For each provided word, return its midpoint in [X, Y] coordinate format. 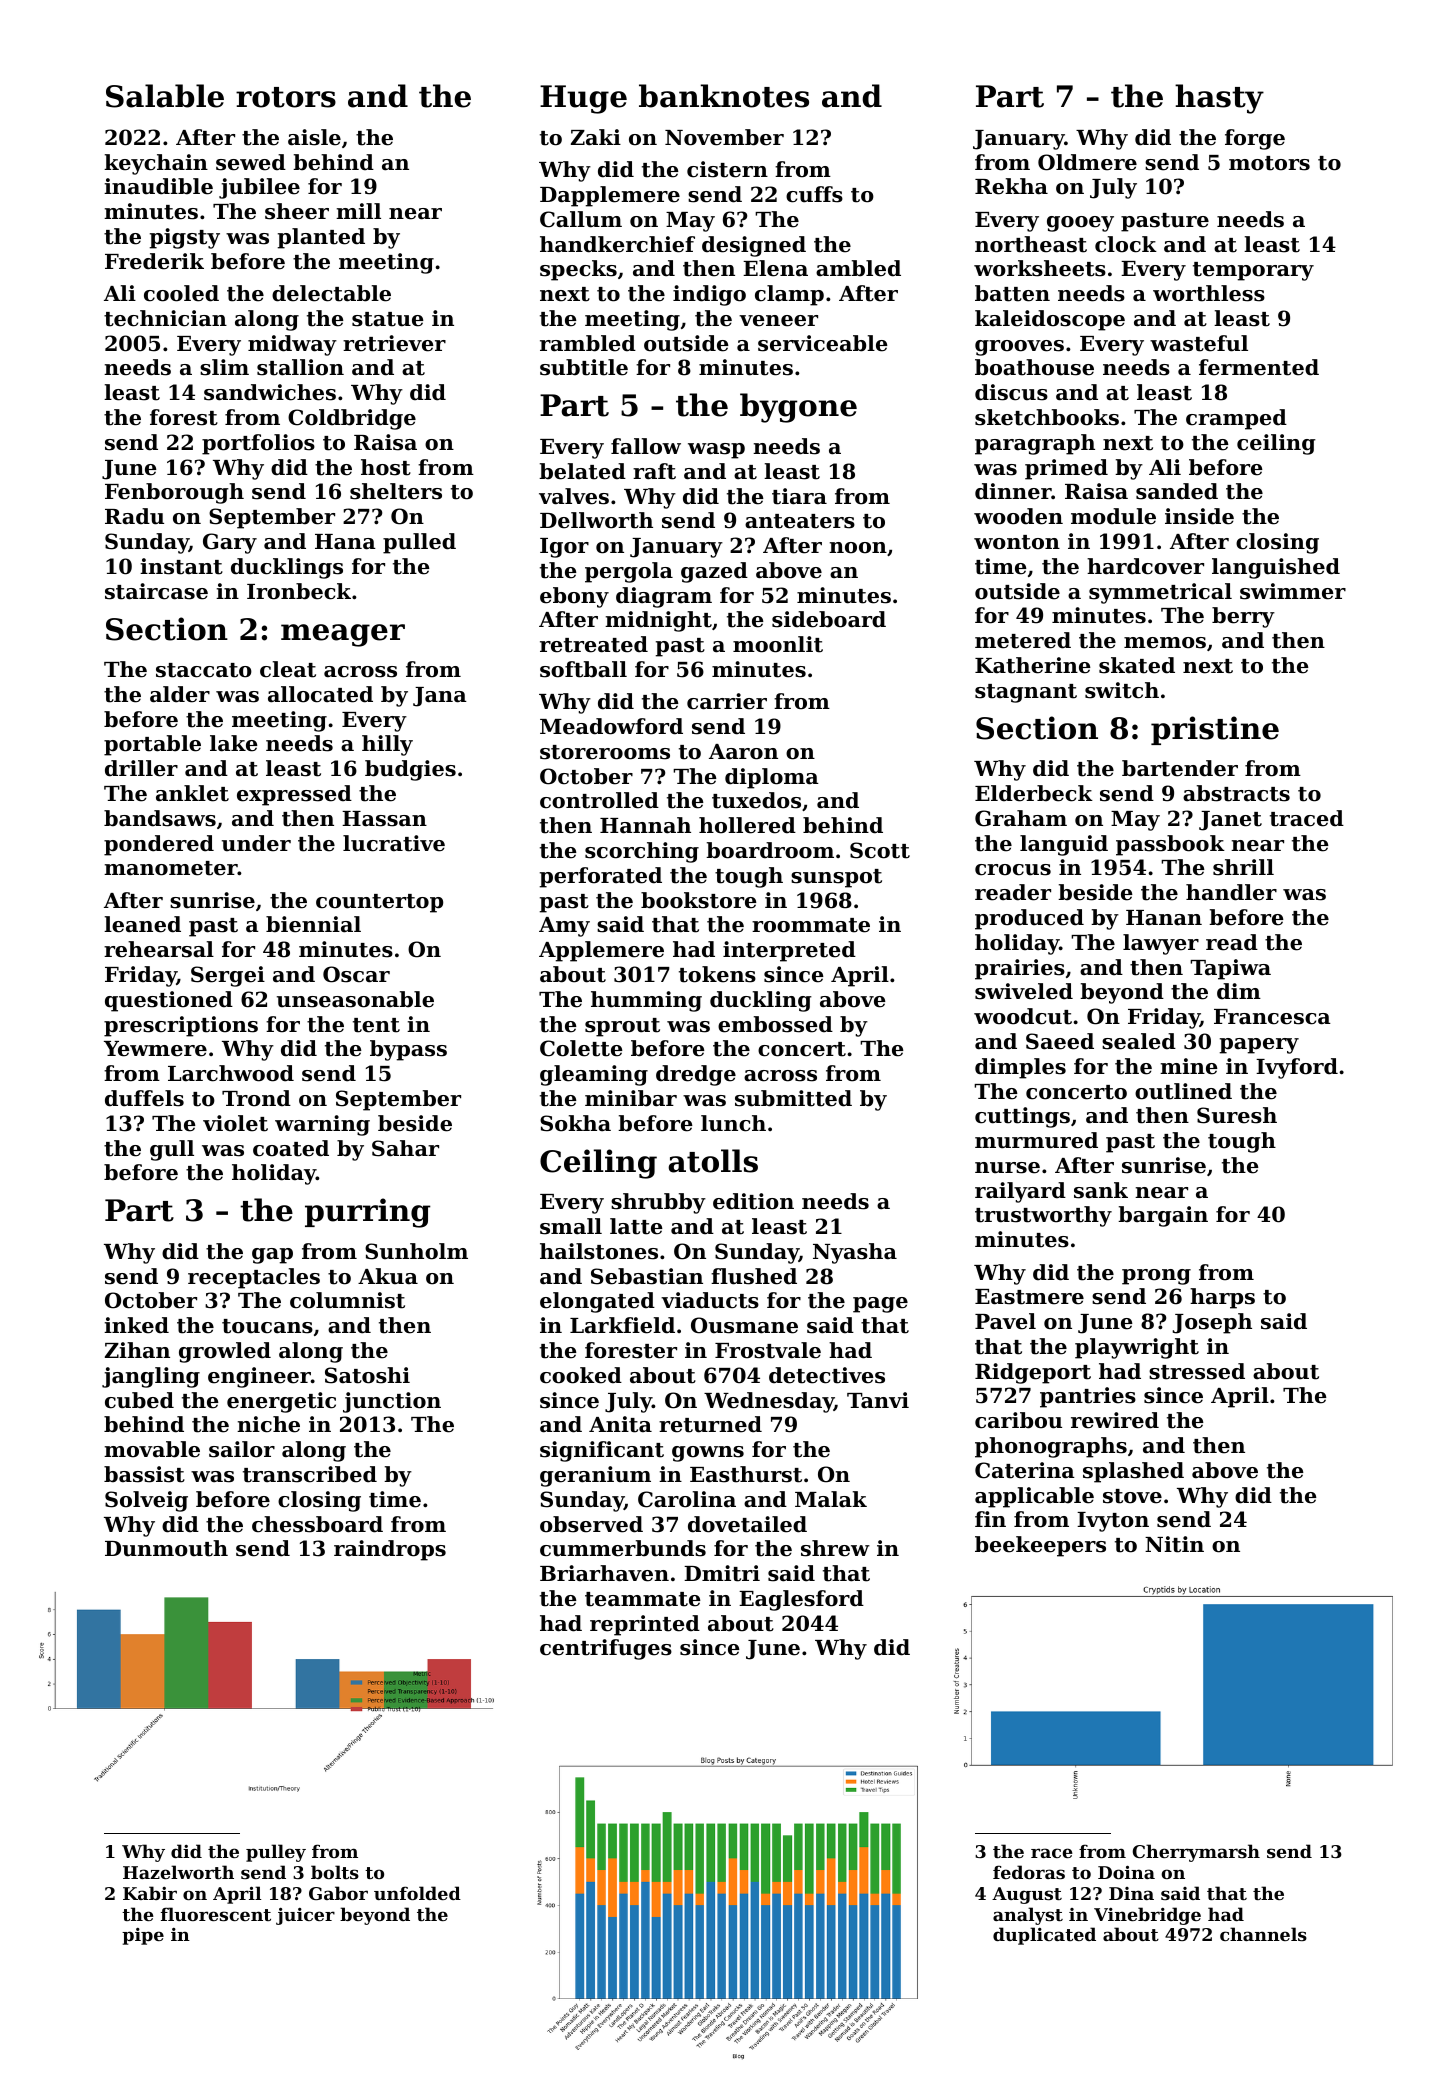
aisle [314, 137]
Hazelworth [178, 1872]
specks [578, 270]
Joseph [1212, 1323]
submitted [793, 1098]
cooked [581, 1375]
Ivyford [1297, 1068]
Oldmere [1087, 162]
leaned [142, 924]
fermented [1259, 367]
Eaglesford [801, 1600]
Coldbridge [352, 419]
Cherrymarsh [1196, 1853]
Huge [583, 99]
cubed [139, 1400]
